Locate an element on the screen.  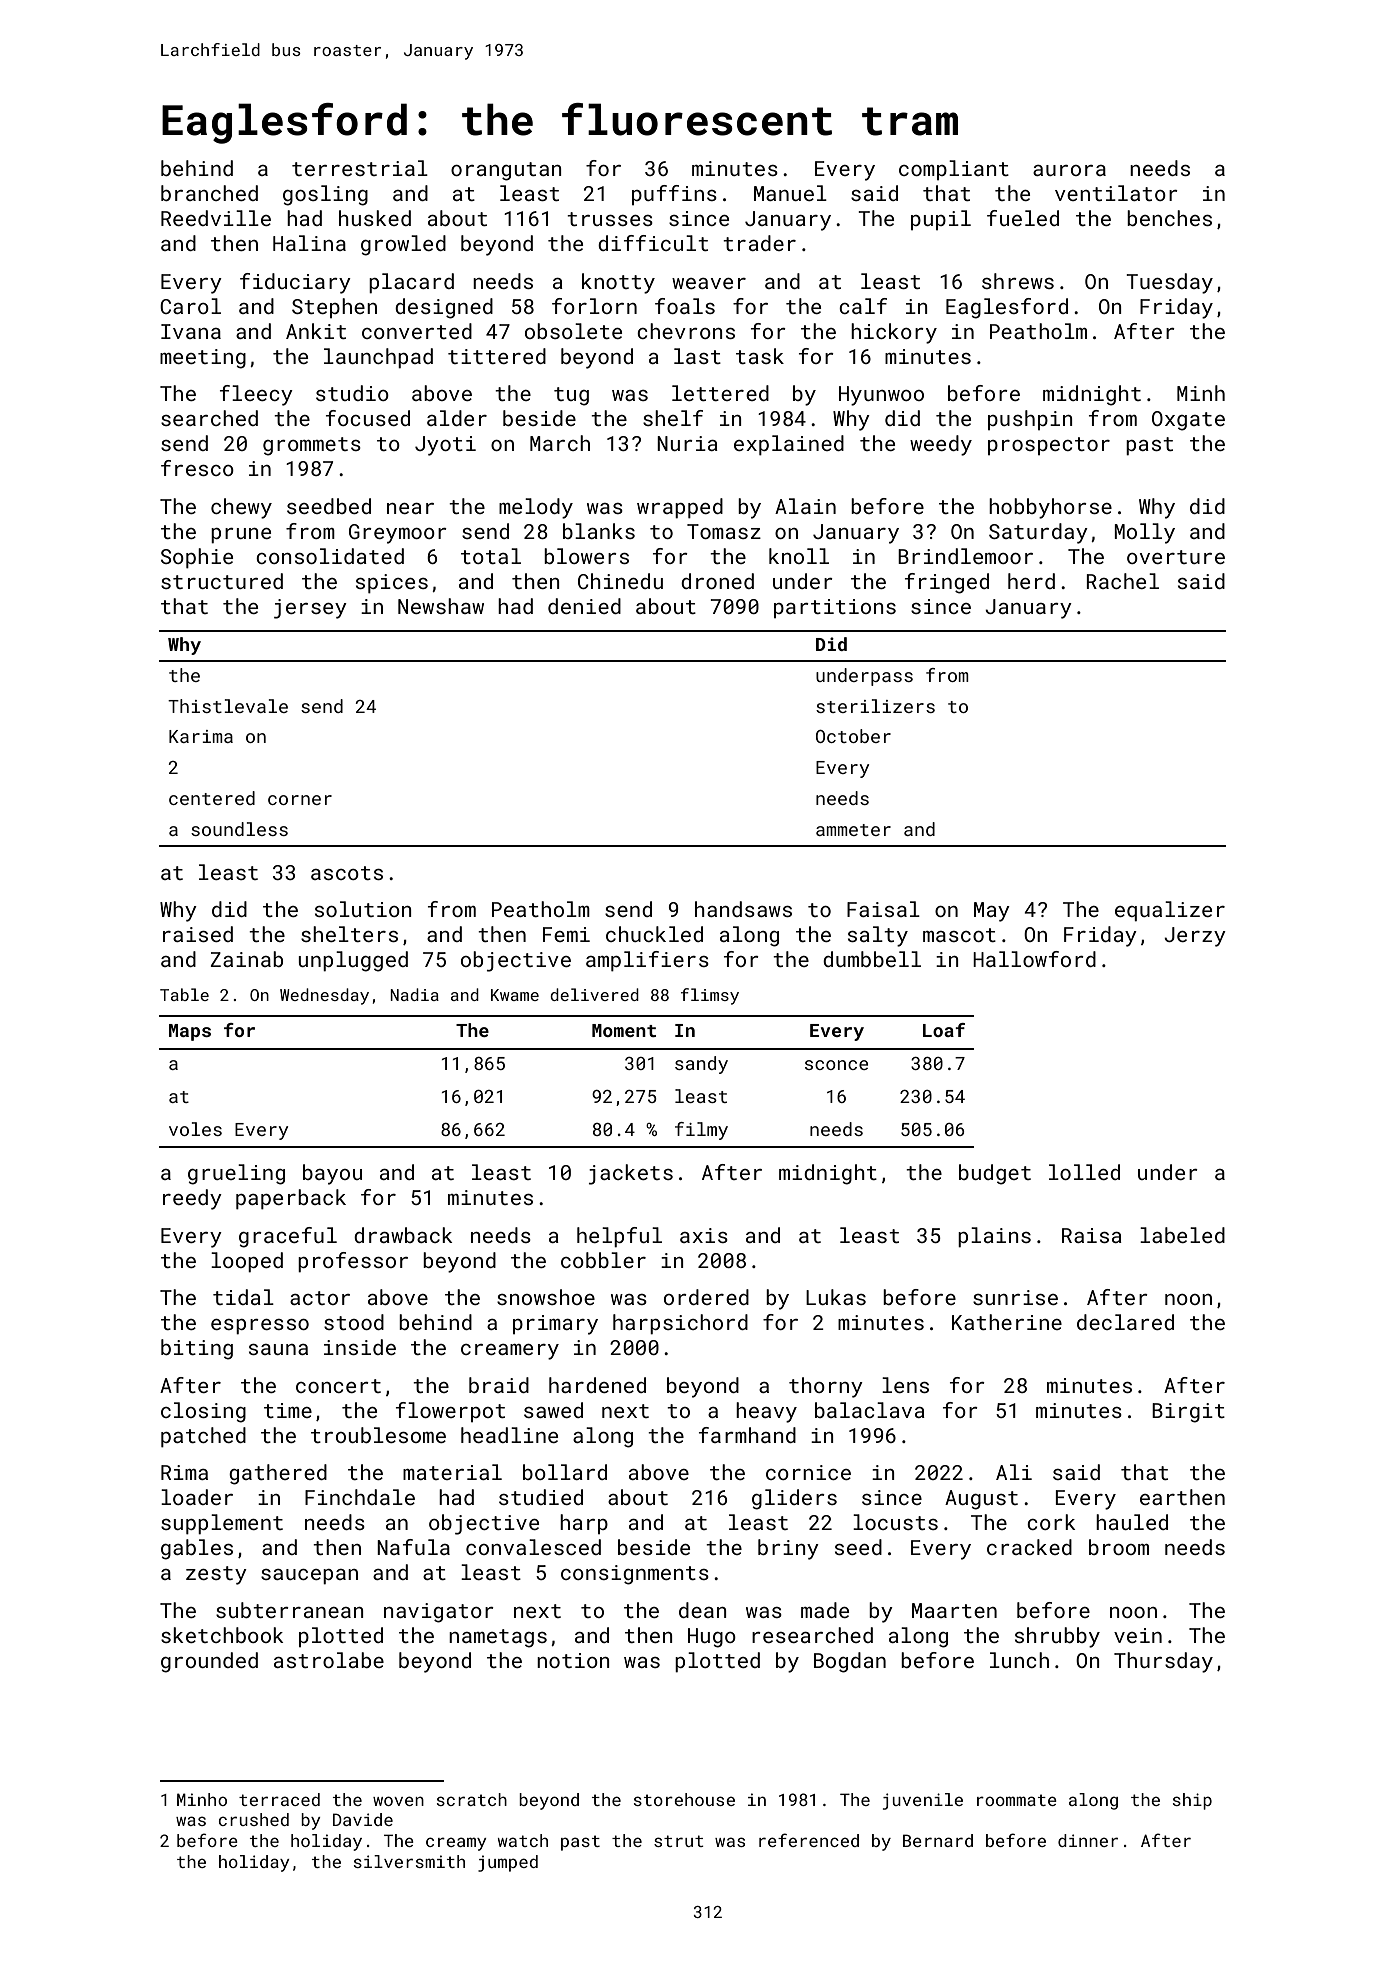
referenced is located at coordinates (809, 1840).
